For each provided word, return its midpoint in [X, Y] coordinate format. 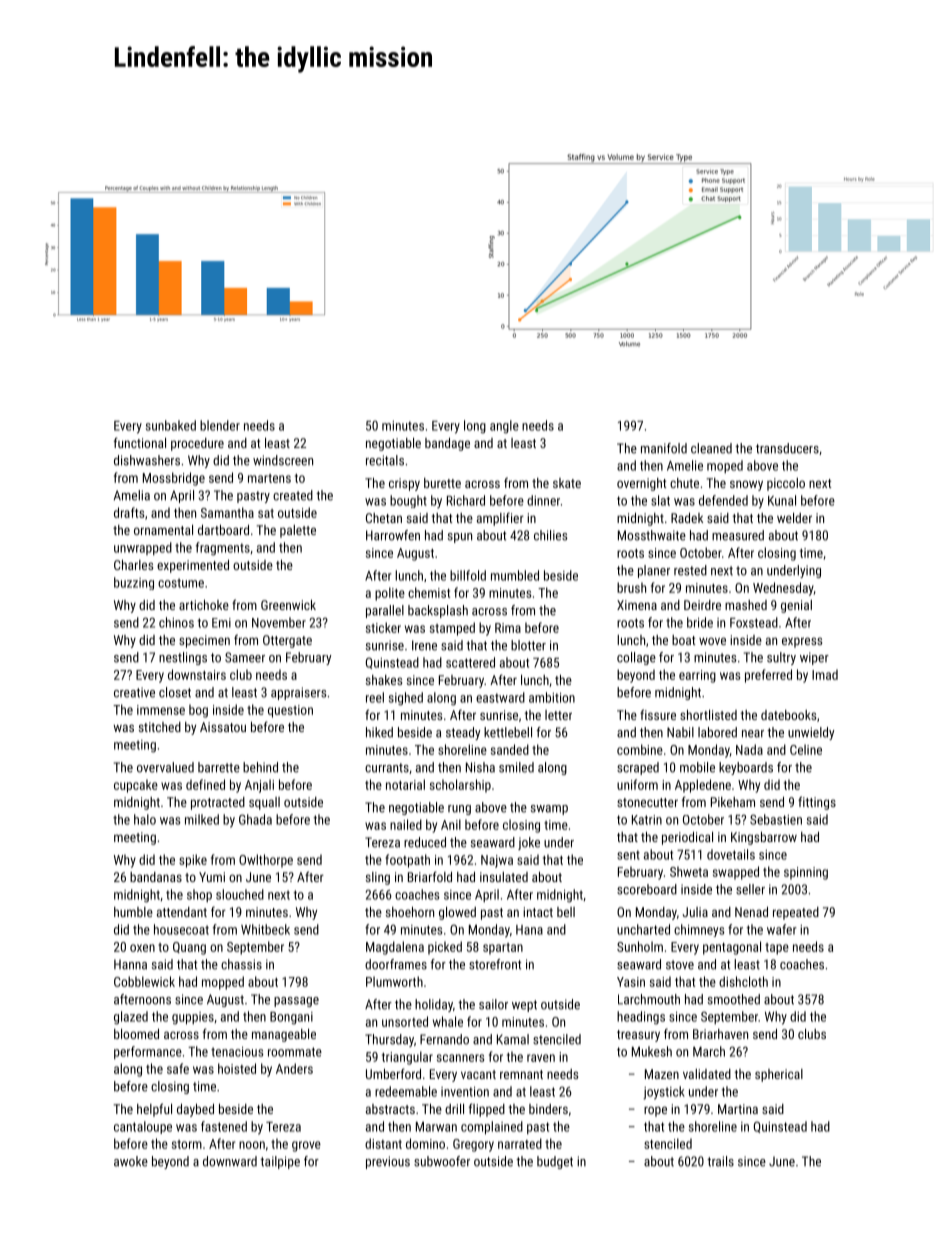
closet [175, 692]
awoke [131, 1161]
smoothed [734, 999]
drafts [129, 512]
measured [738, 535]
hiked [379, 732]
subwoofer [442, 1161]
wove [712, 641]
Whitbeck [265, 929]
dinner [543, 500]
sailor [493, 1004]
